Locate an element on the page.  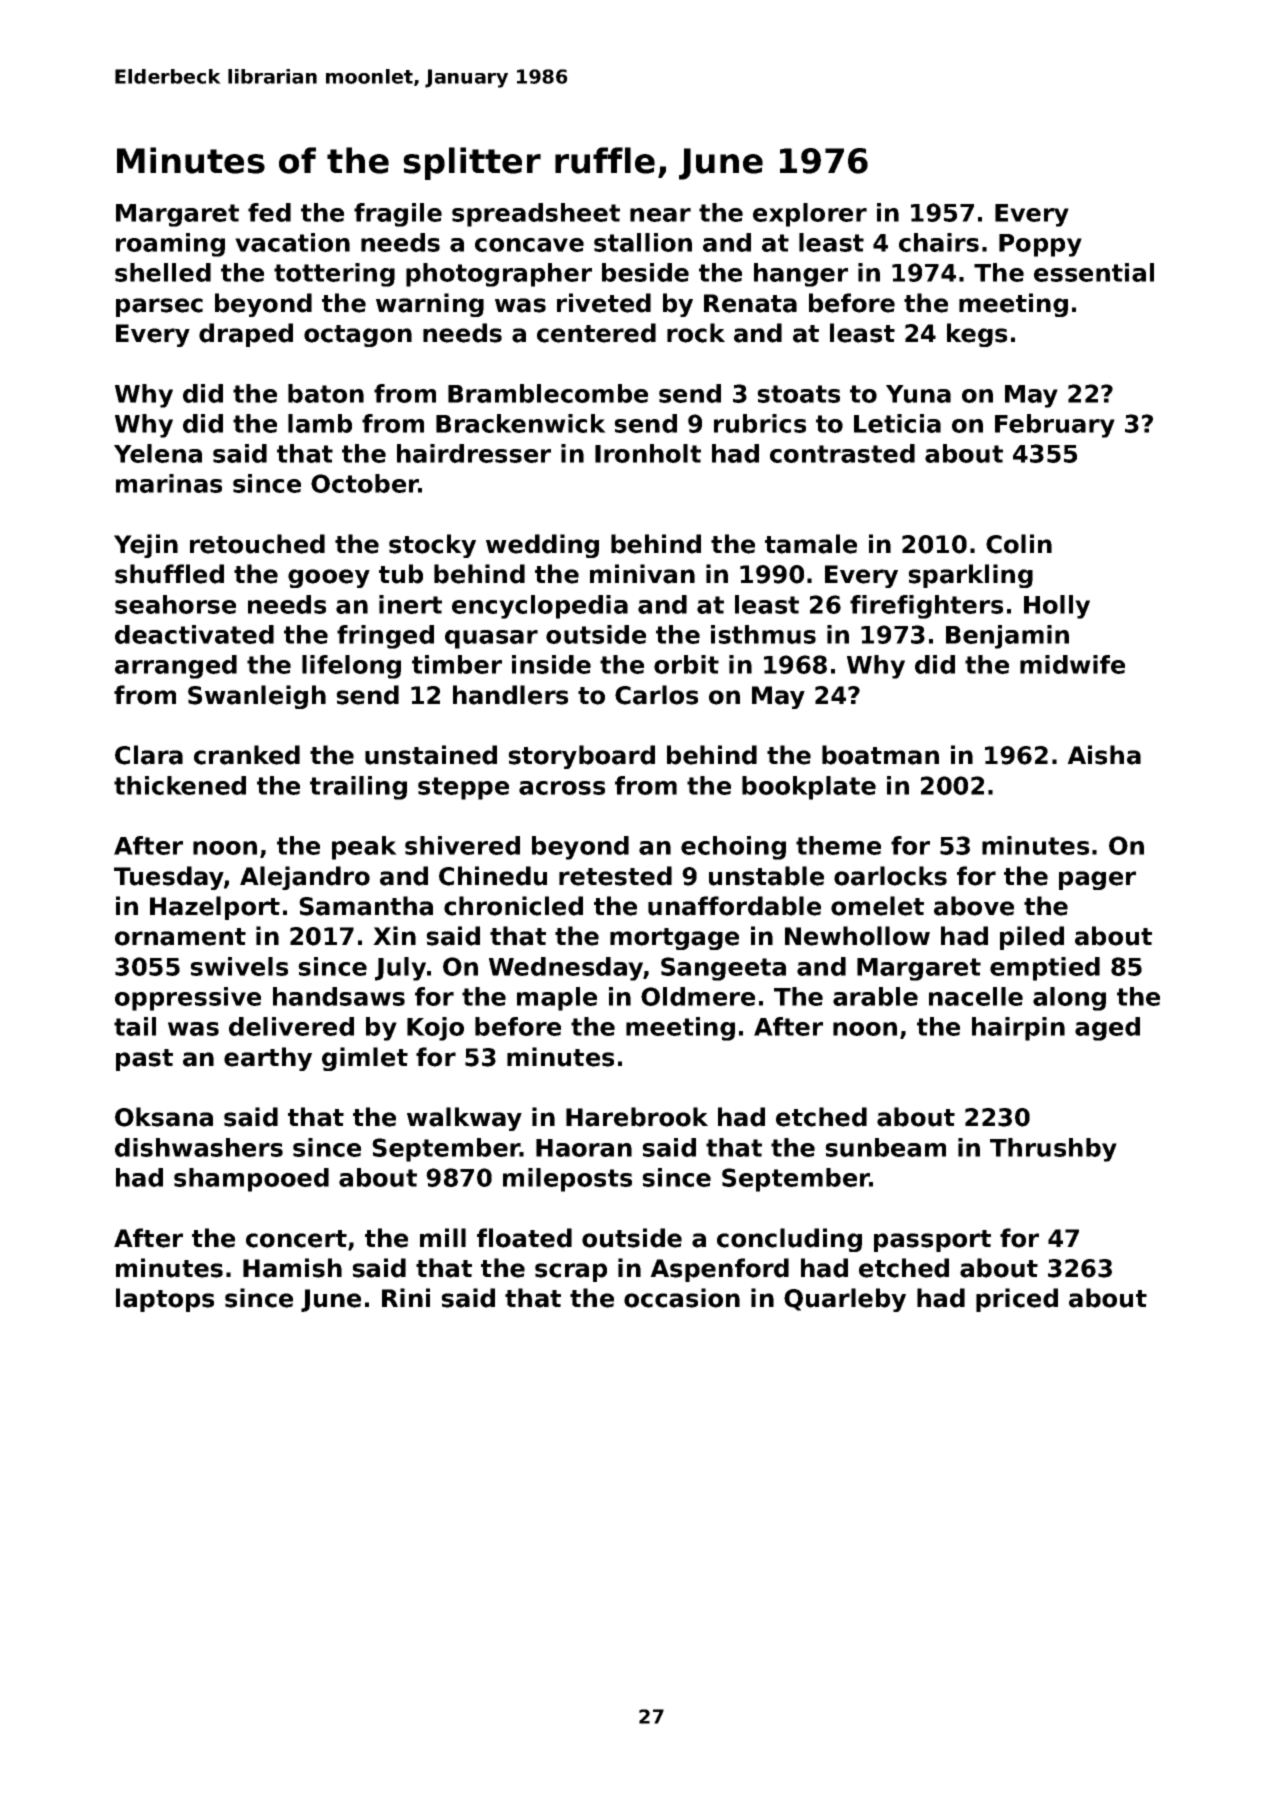
Hamish is located at coordinates (292, 1268).
